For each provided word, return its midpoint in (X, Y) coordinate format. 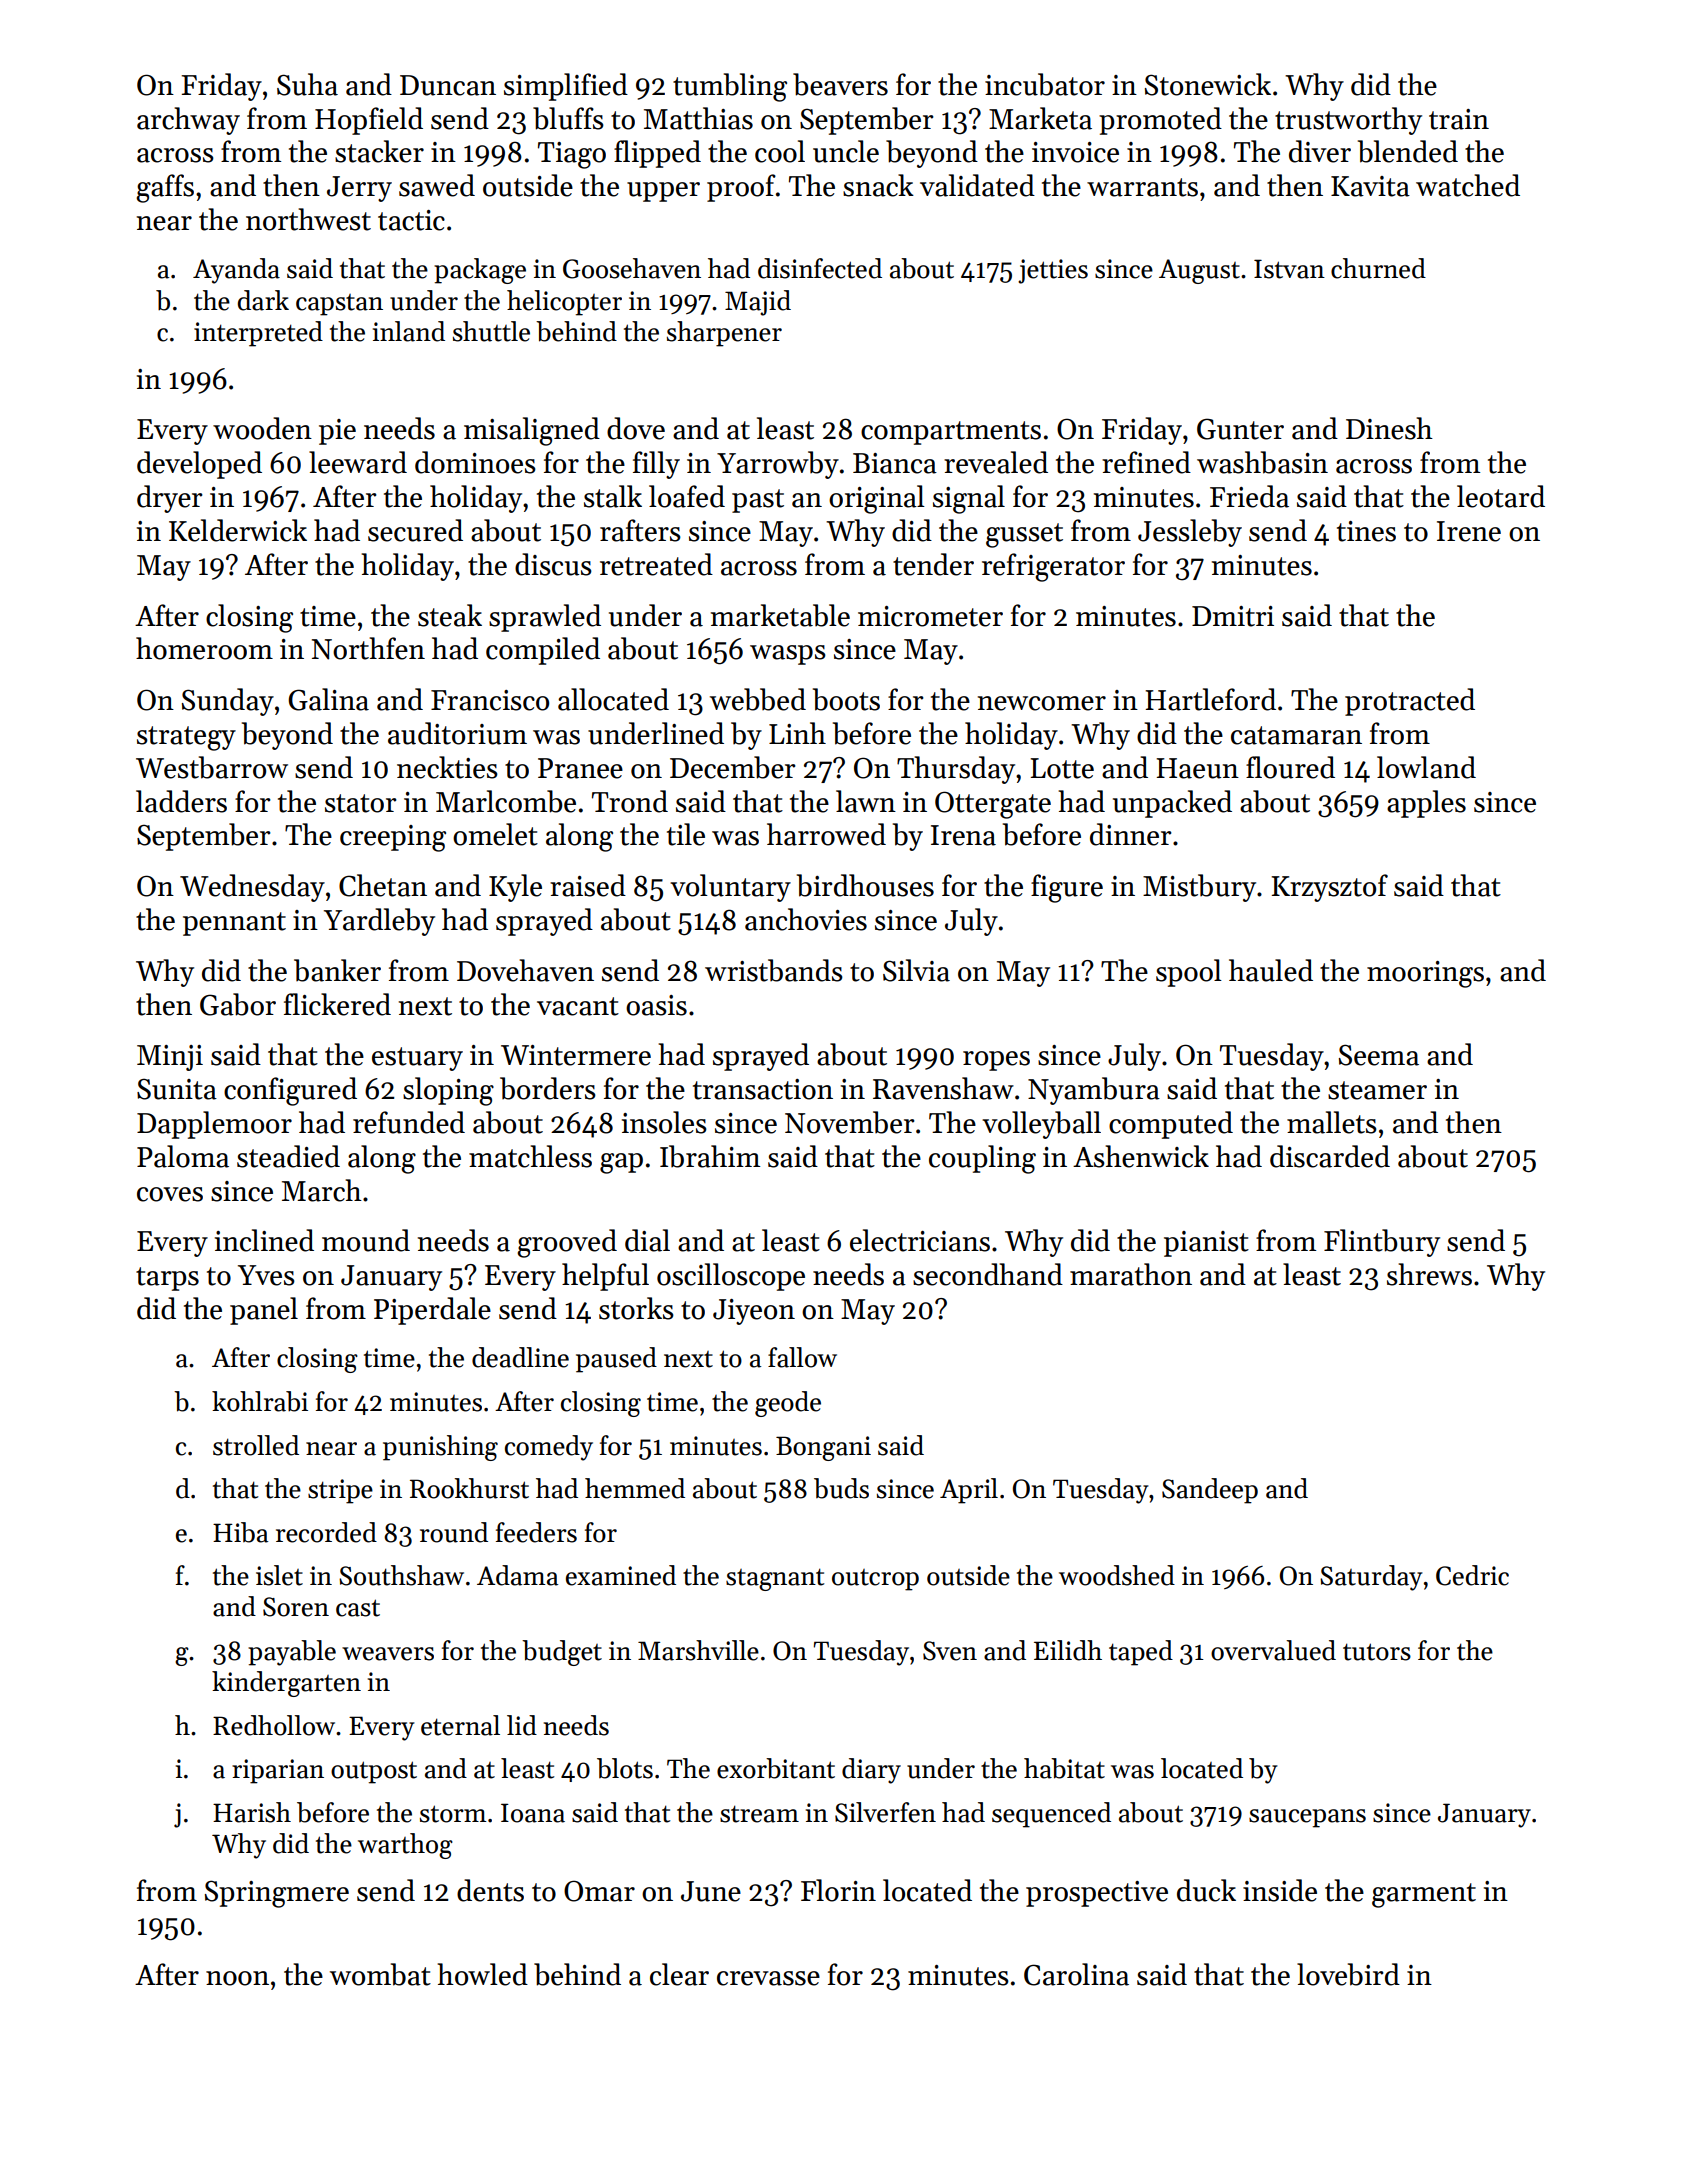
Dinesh (1389, 428)
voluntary (730, 888)
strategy (186, 738)
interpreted (258, 334)
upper (663, 192)
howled (483, 1974)
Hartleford (1211, 699)
